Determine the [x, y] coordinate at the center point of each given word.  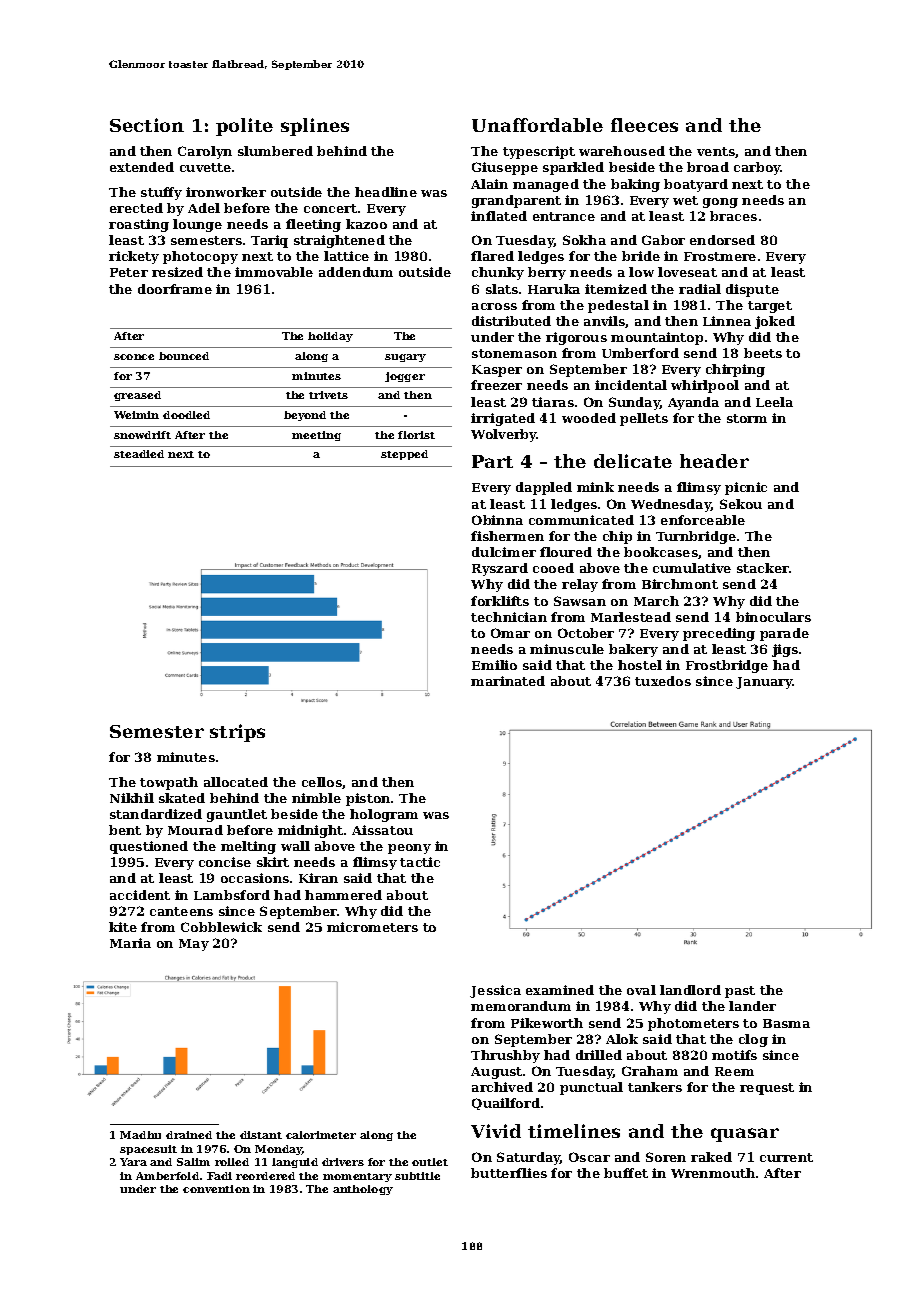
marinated [508, 681]
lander [752, 1006]
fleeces [644, 125]
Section [147, 125]
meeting [316, 436]
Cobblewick [221, 927]
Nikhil [132, 798]
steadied [139, 454]
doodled [186, 415]
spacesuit [148, 1150]
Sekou [741, 504]
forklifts [500, 601]
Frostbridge [727, 666]
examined [560, 990]
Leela [774, 402]
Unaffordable [537, 125]
